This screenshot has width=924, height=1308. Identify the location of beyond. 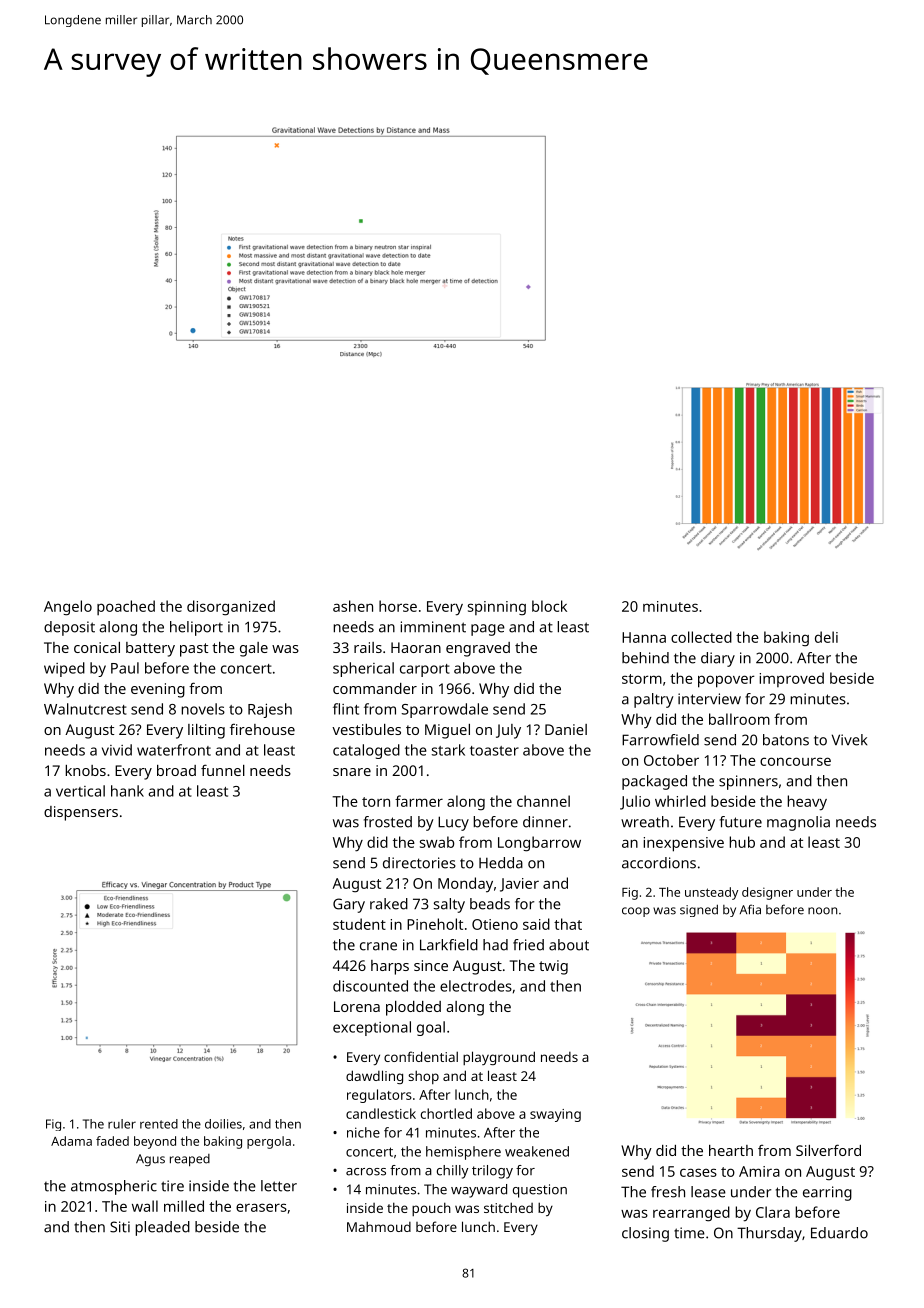
(155, 1142).
